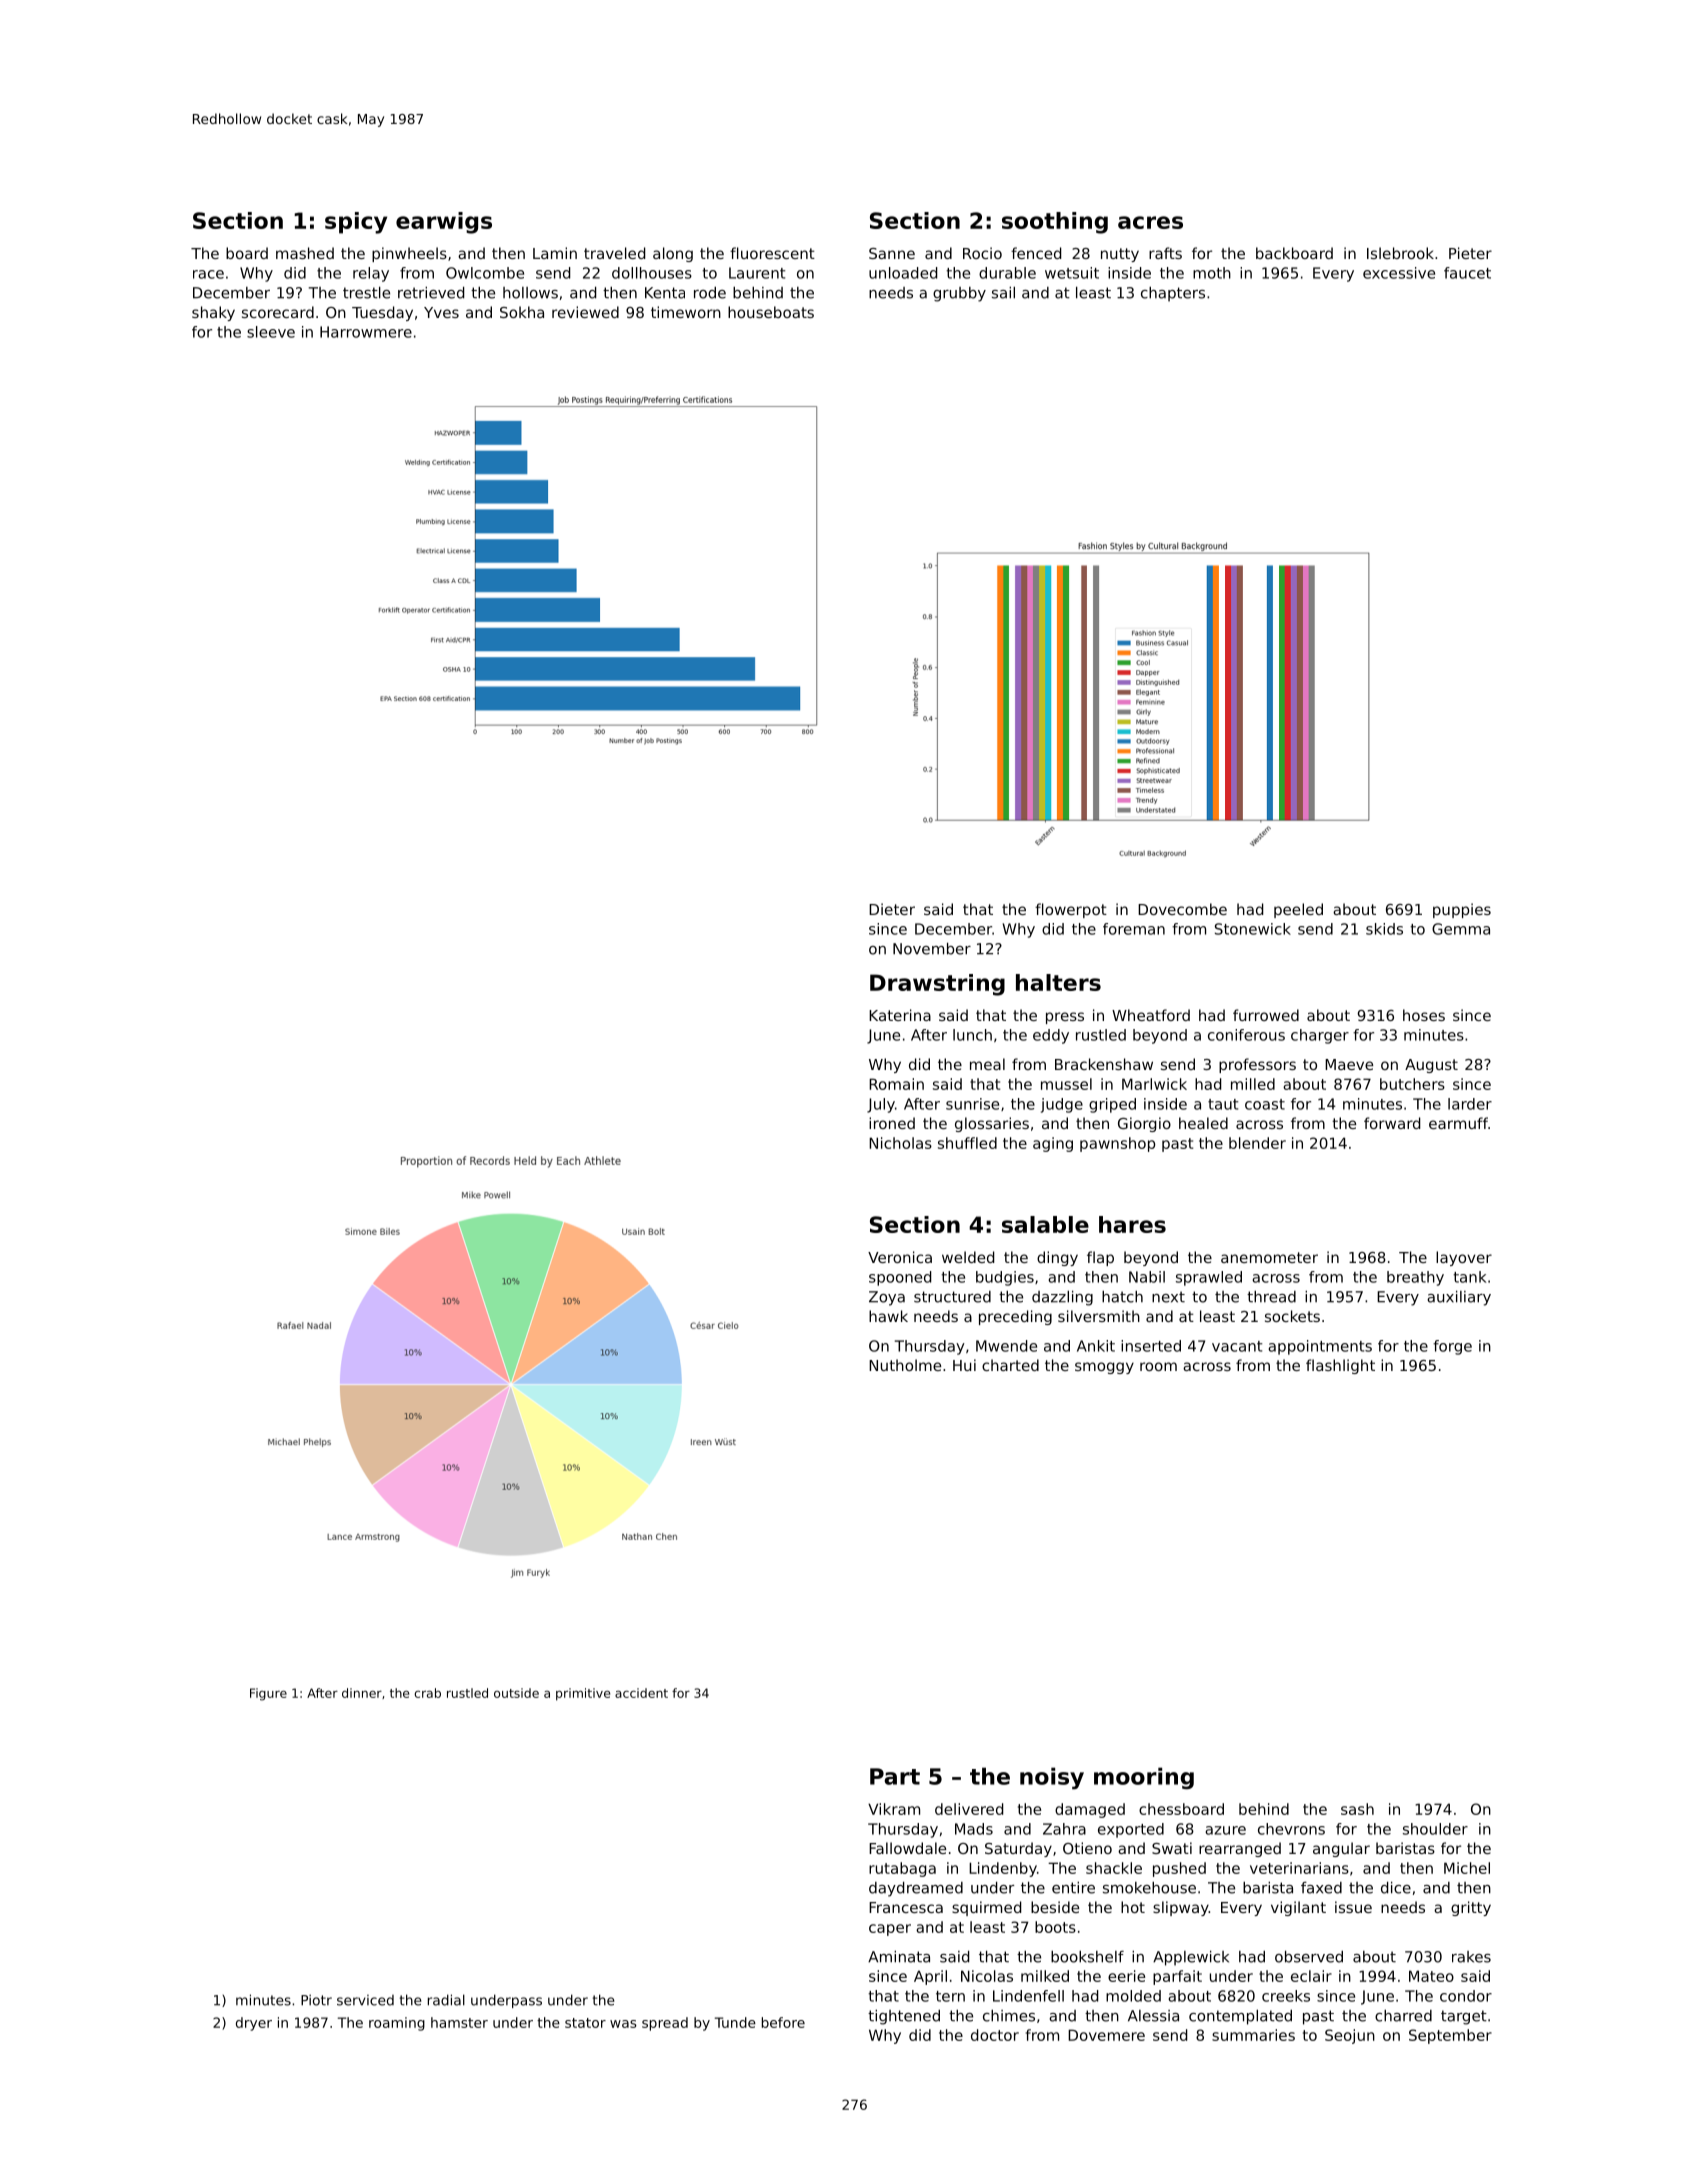 This screenshot has height=2178, width=1683. What do you see at coordinates (937, 985) in the screenshot?
I see `Drawstring` at bounding box center [937, 985].
